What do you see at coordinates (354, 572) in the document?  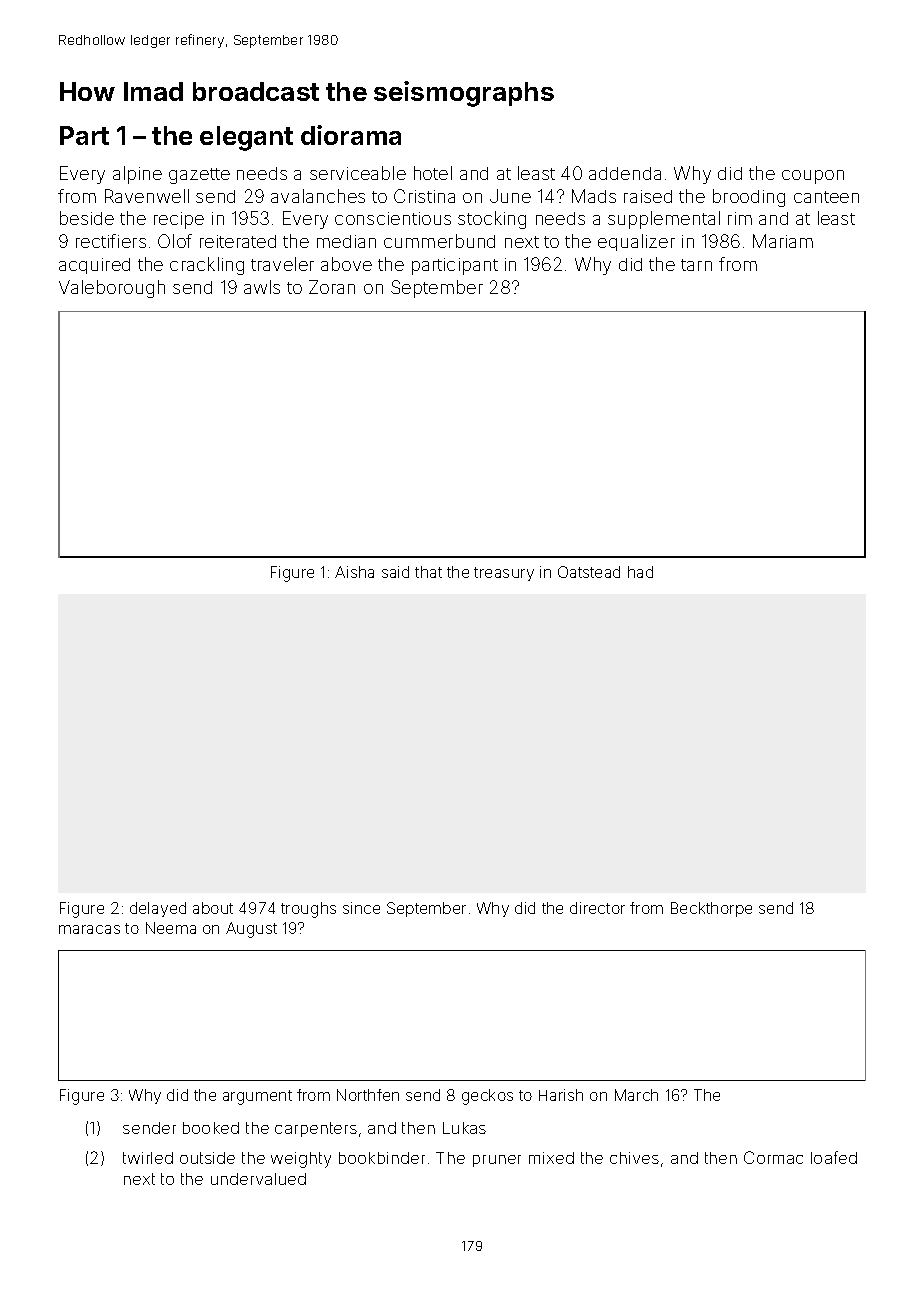 I see `Aisha` at bounding box center [354, 572].
